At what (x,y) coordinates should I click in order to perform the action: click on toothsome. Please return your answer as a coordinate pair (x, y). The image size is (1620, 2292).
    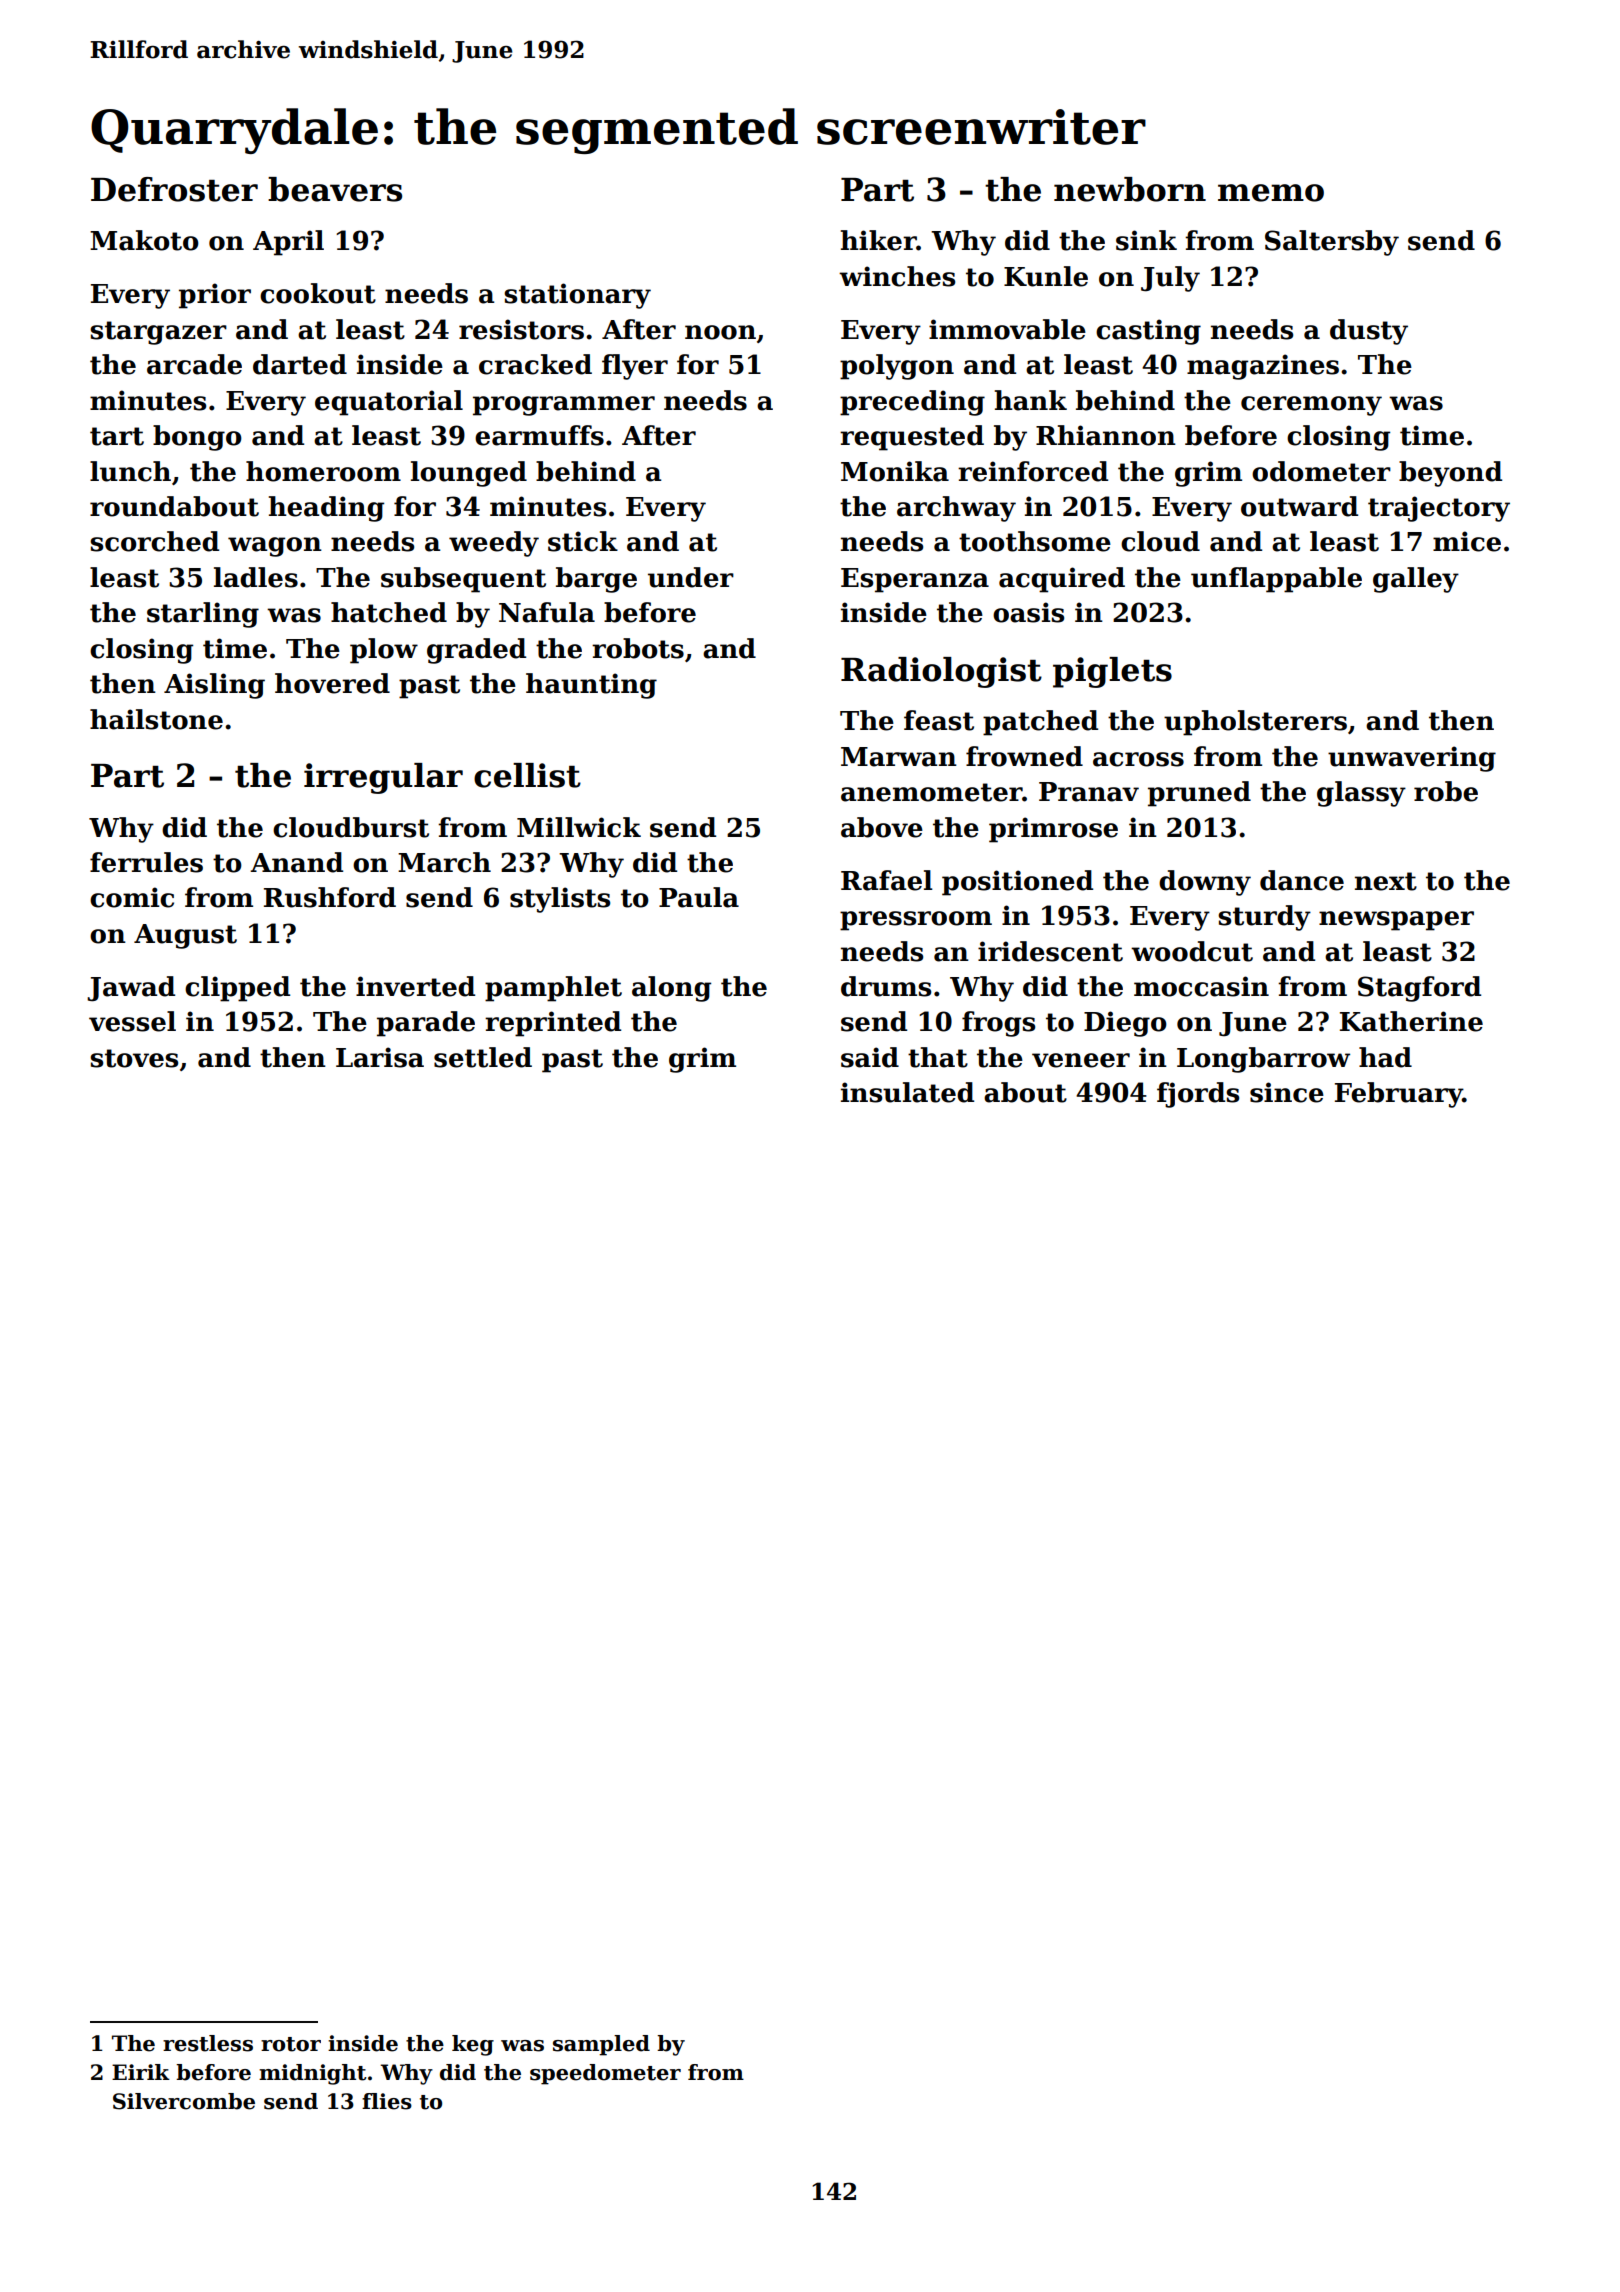
    Looking at the image, I should click on (1035, 541).
